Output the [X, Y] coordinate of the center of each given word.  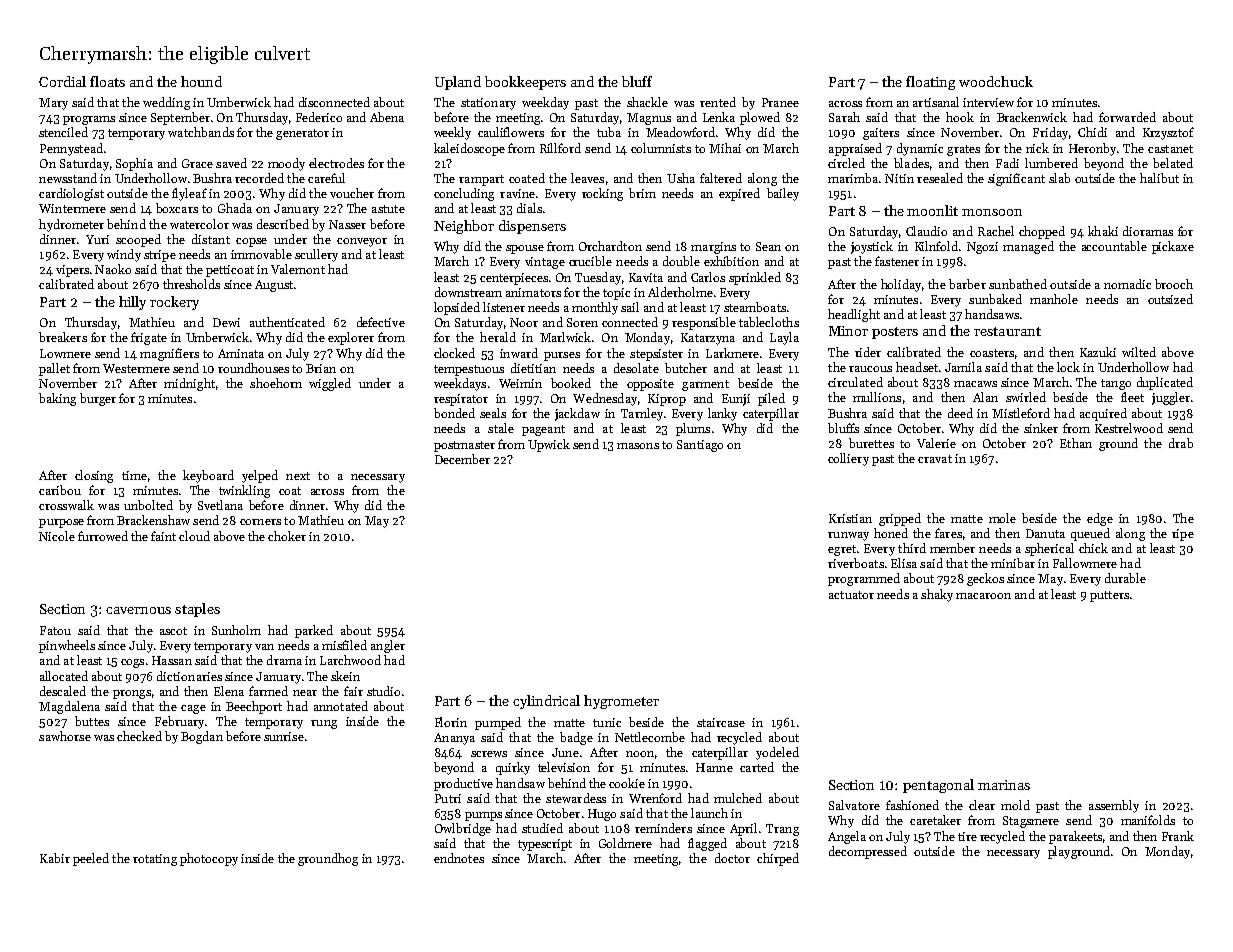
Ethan [1076, 443]
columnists [661, 148]
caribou [60, 490]
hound [201, 81]
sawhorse [65, 736]
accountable [1114, 246]
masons [638, 446]
